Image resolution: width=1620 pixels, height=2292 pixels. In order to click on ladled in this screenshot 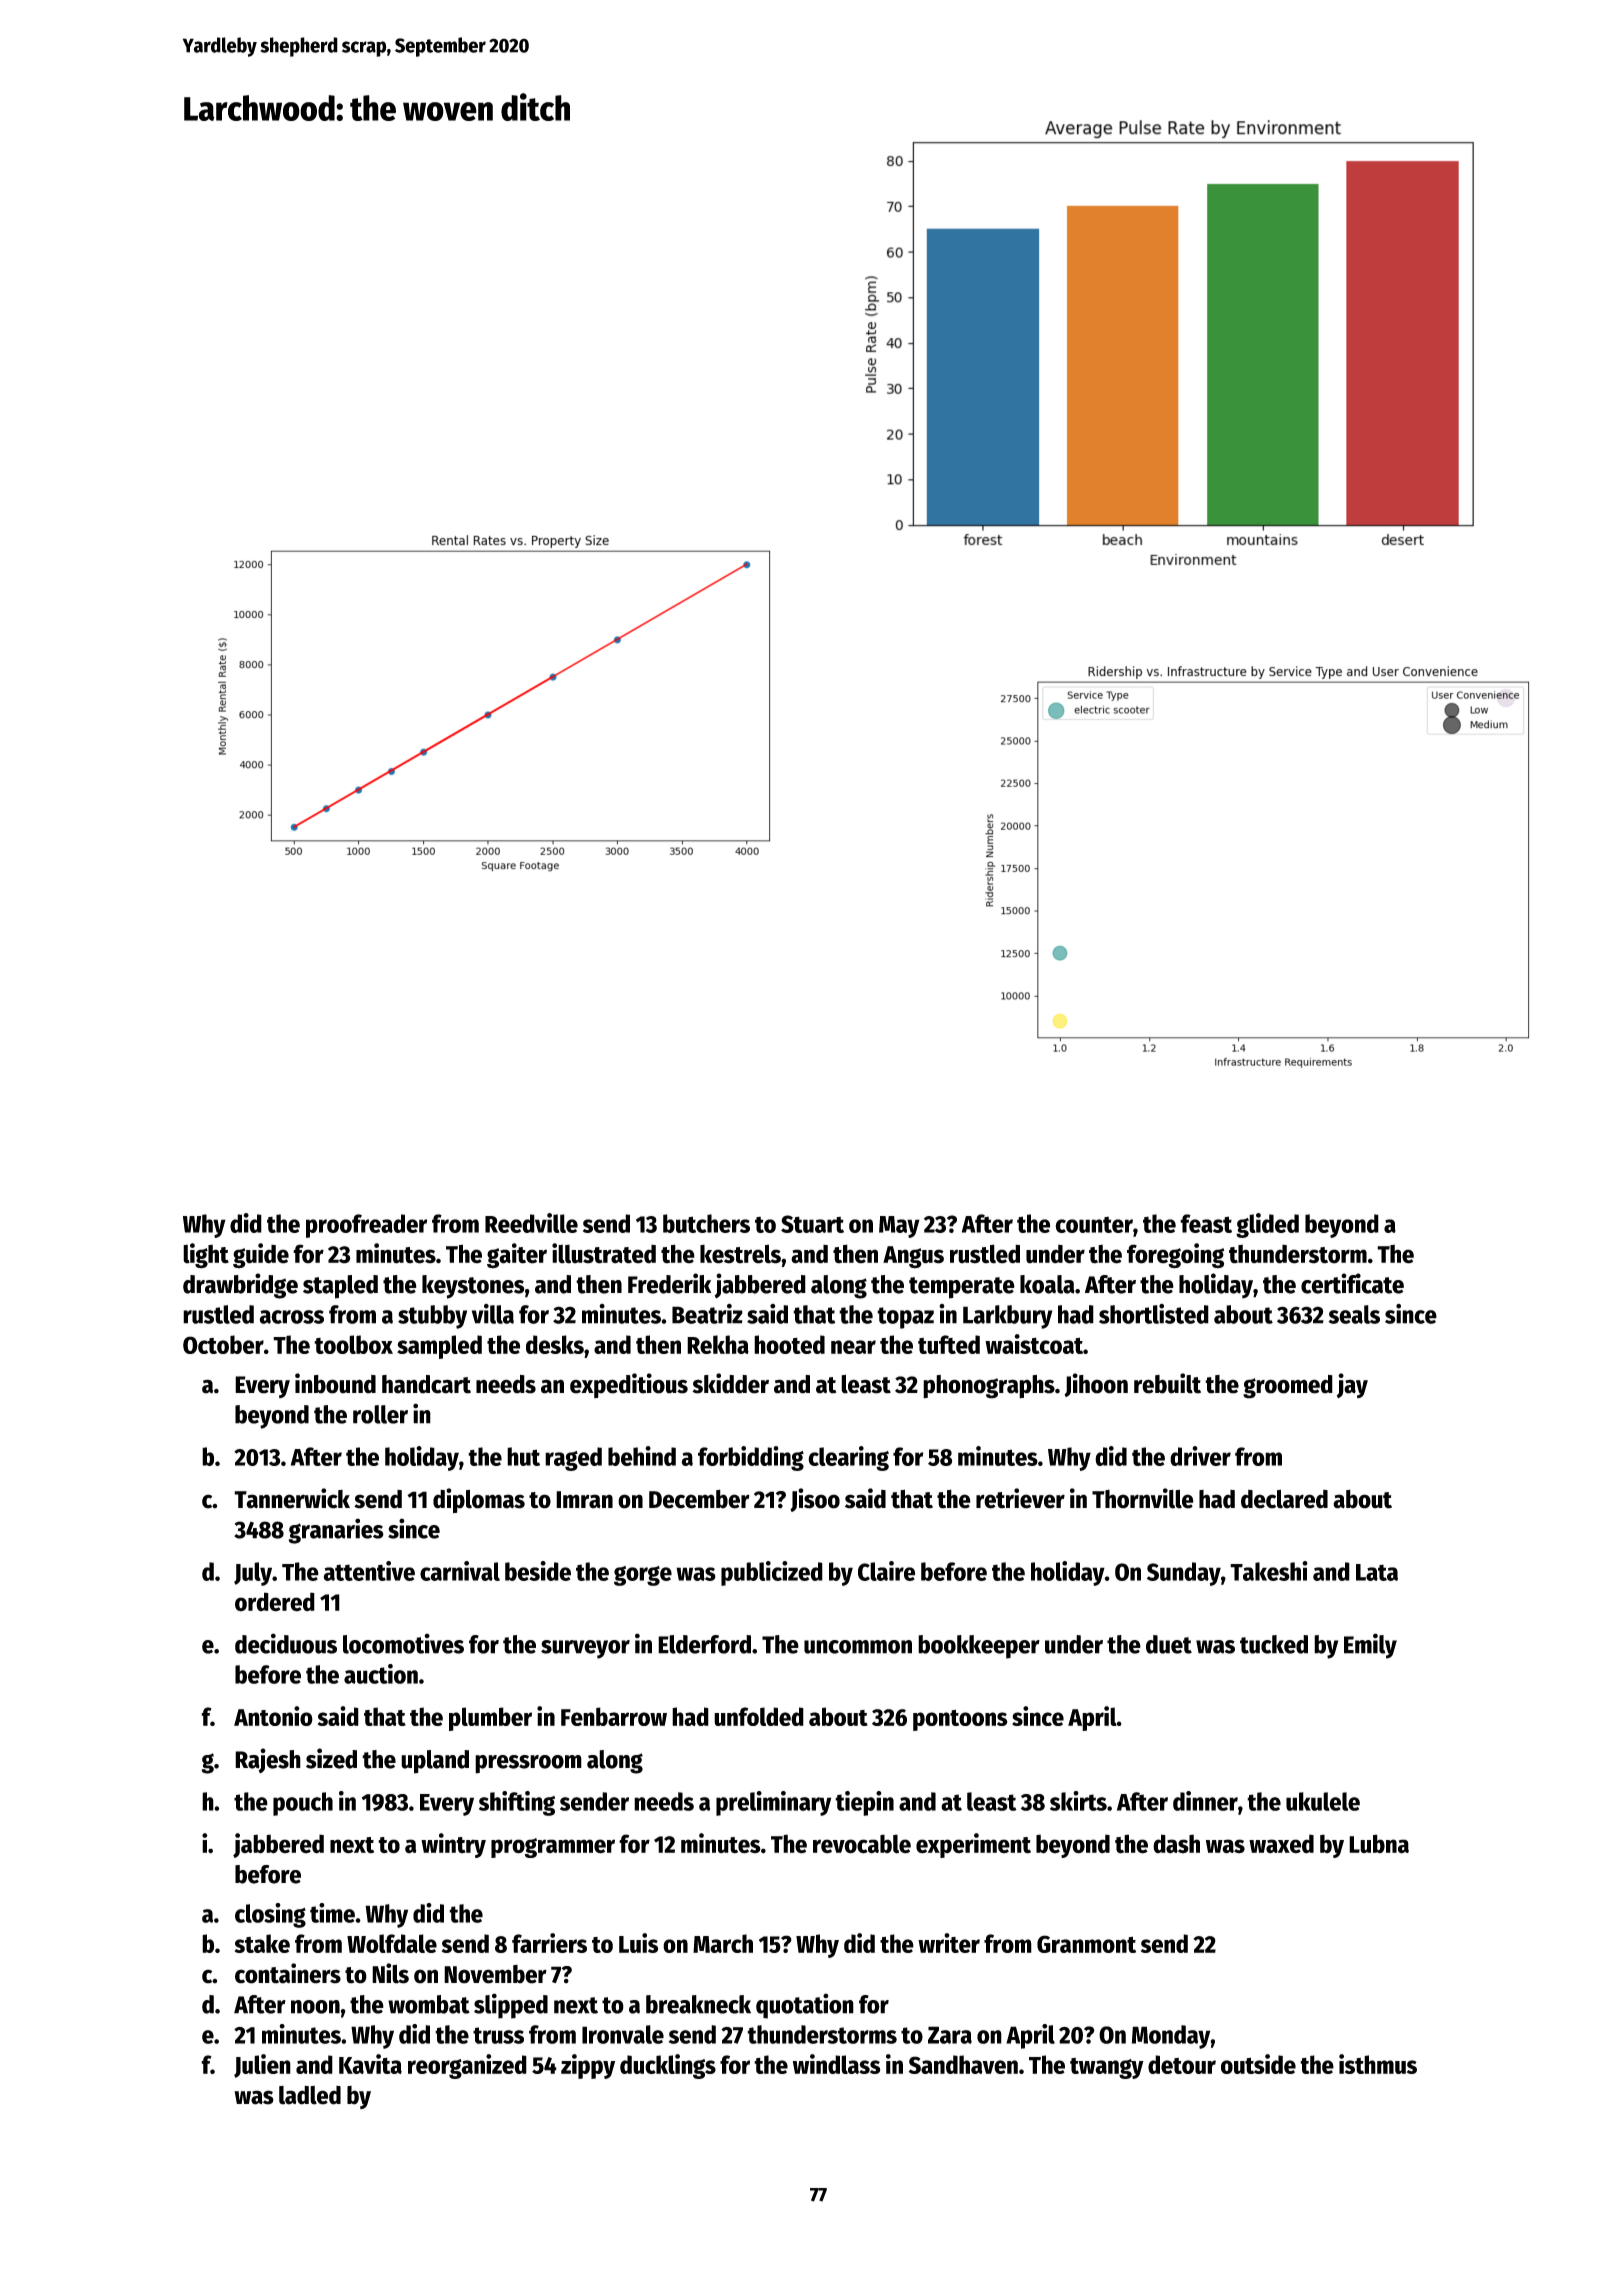, I will do `click(310, 2095)`.
